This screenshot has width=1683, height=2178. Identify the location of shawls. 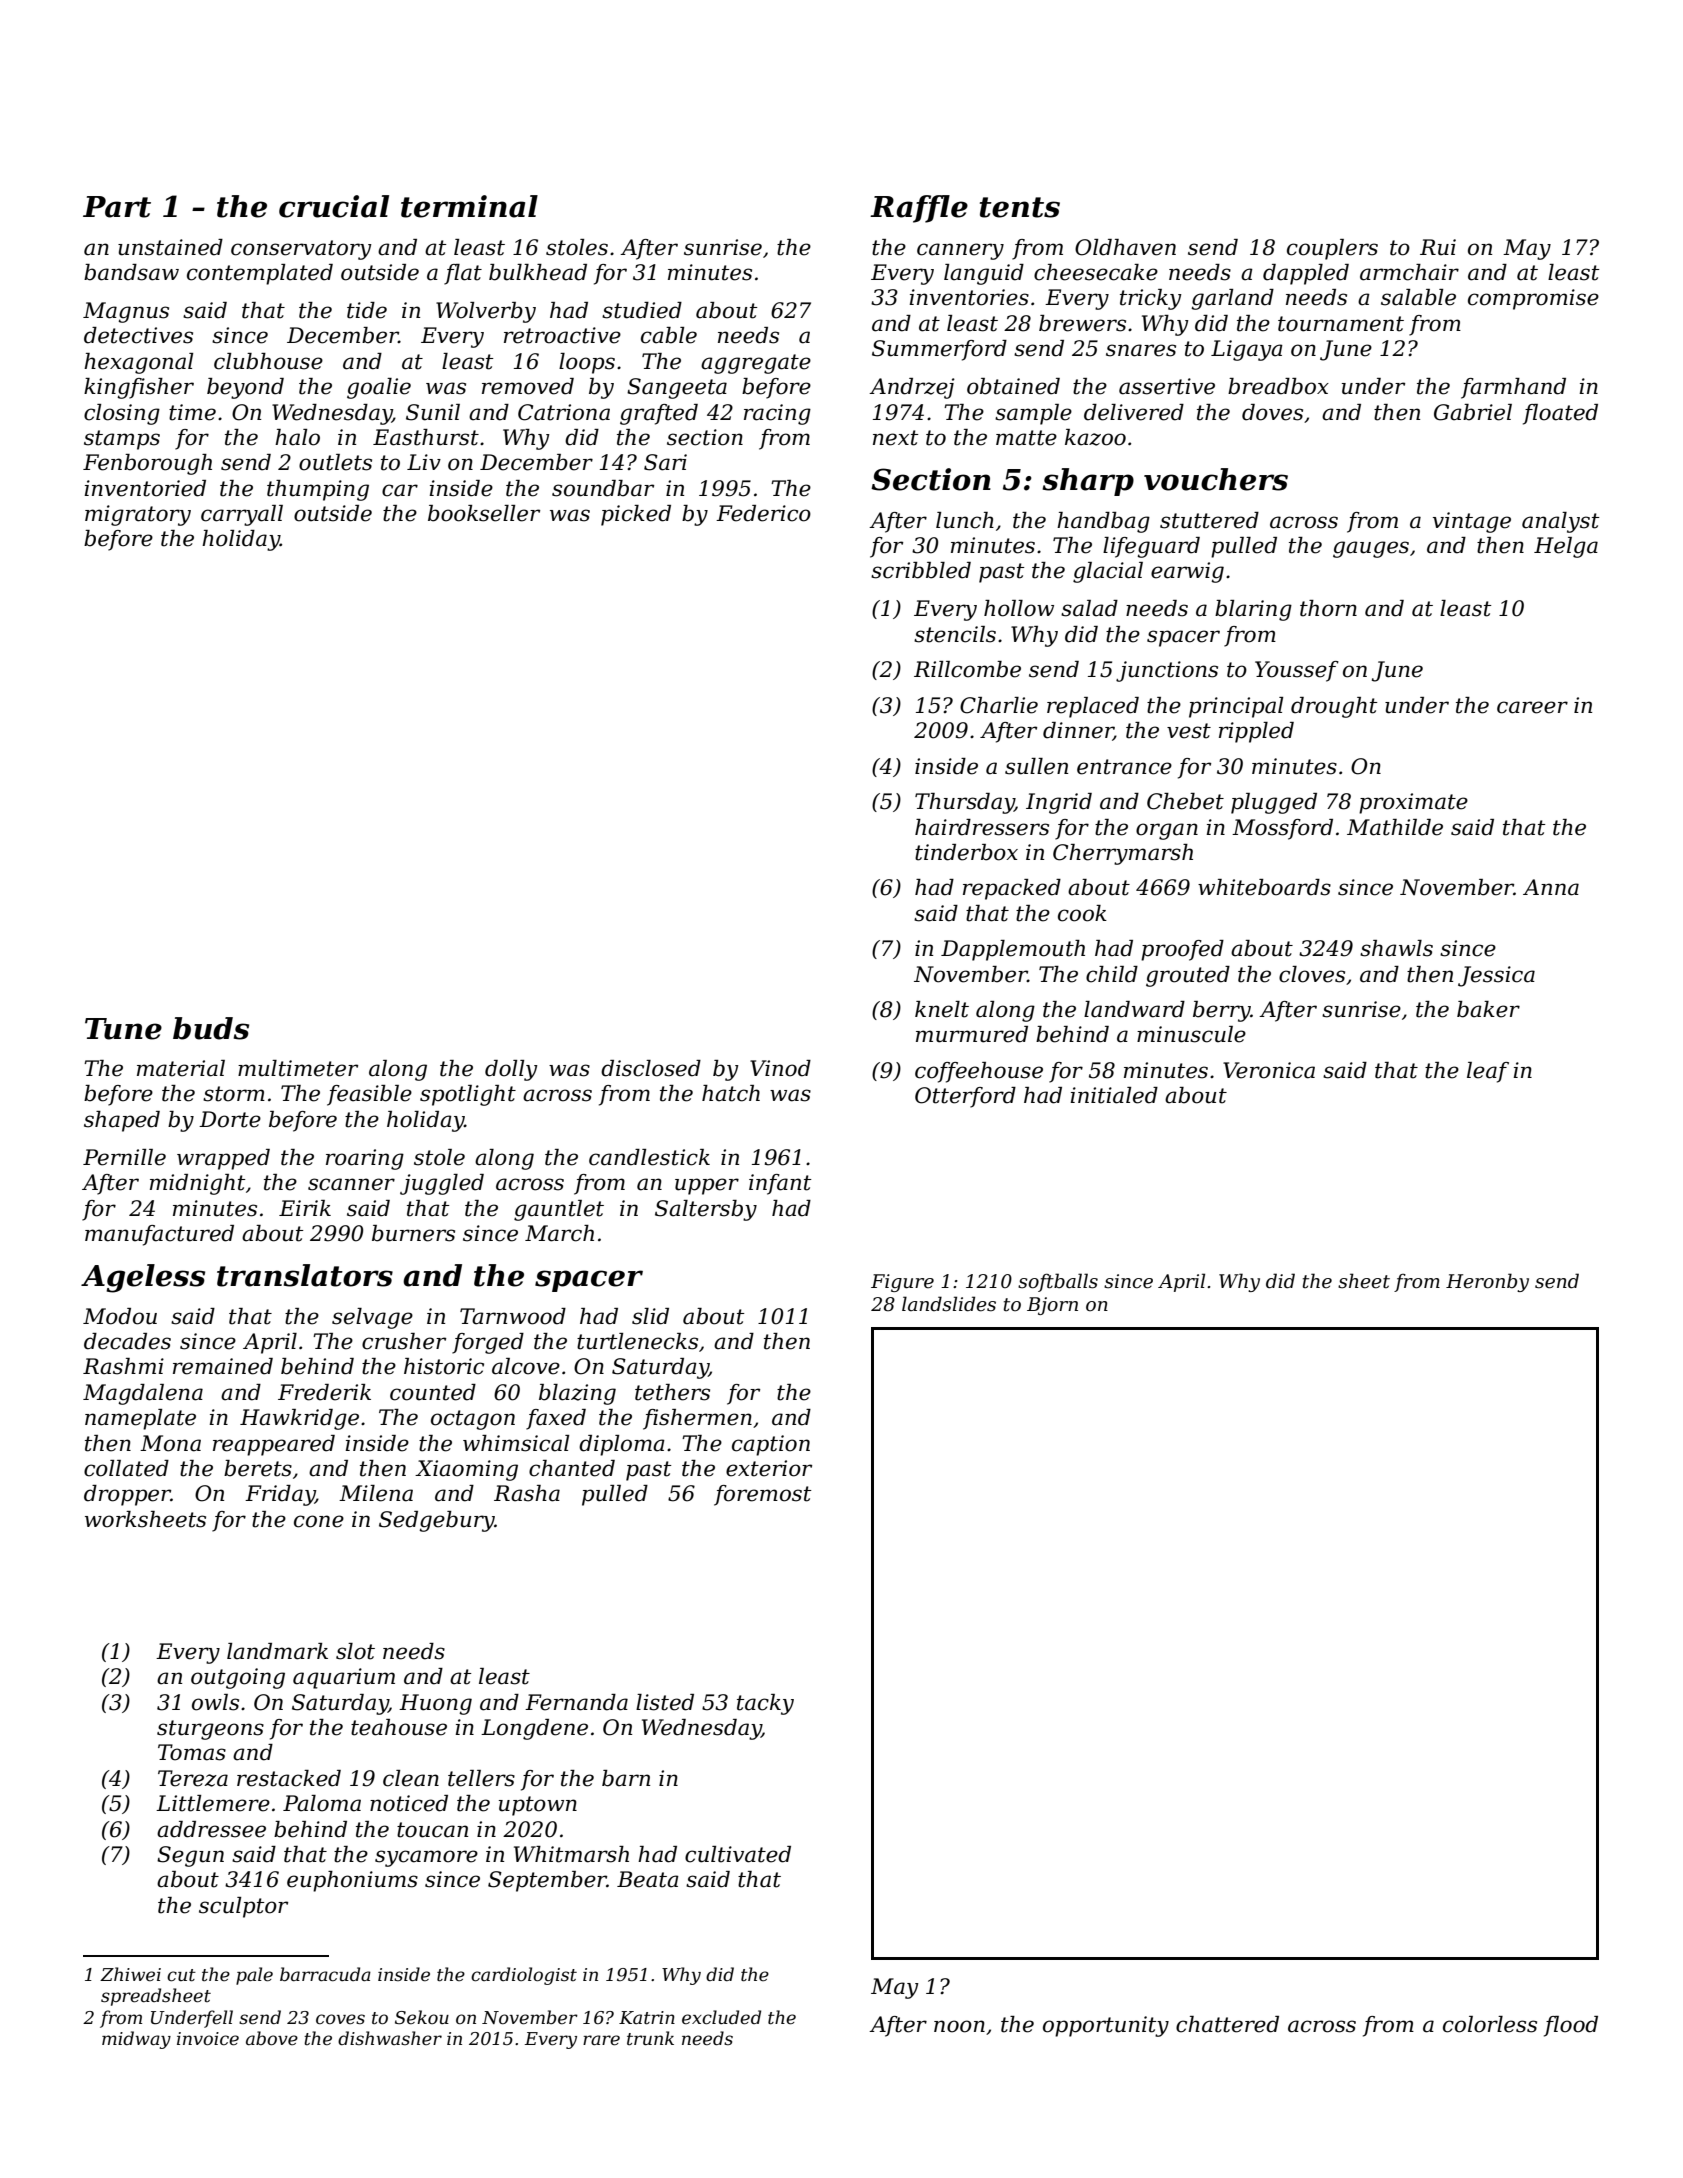
(1396, 948).
